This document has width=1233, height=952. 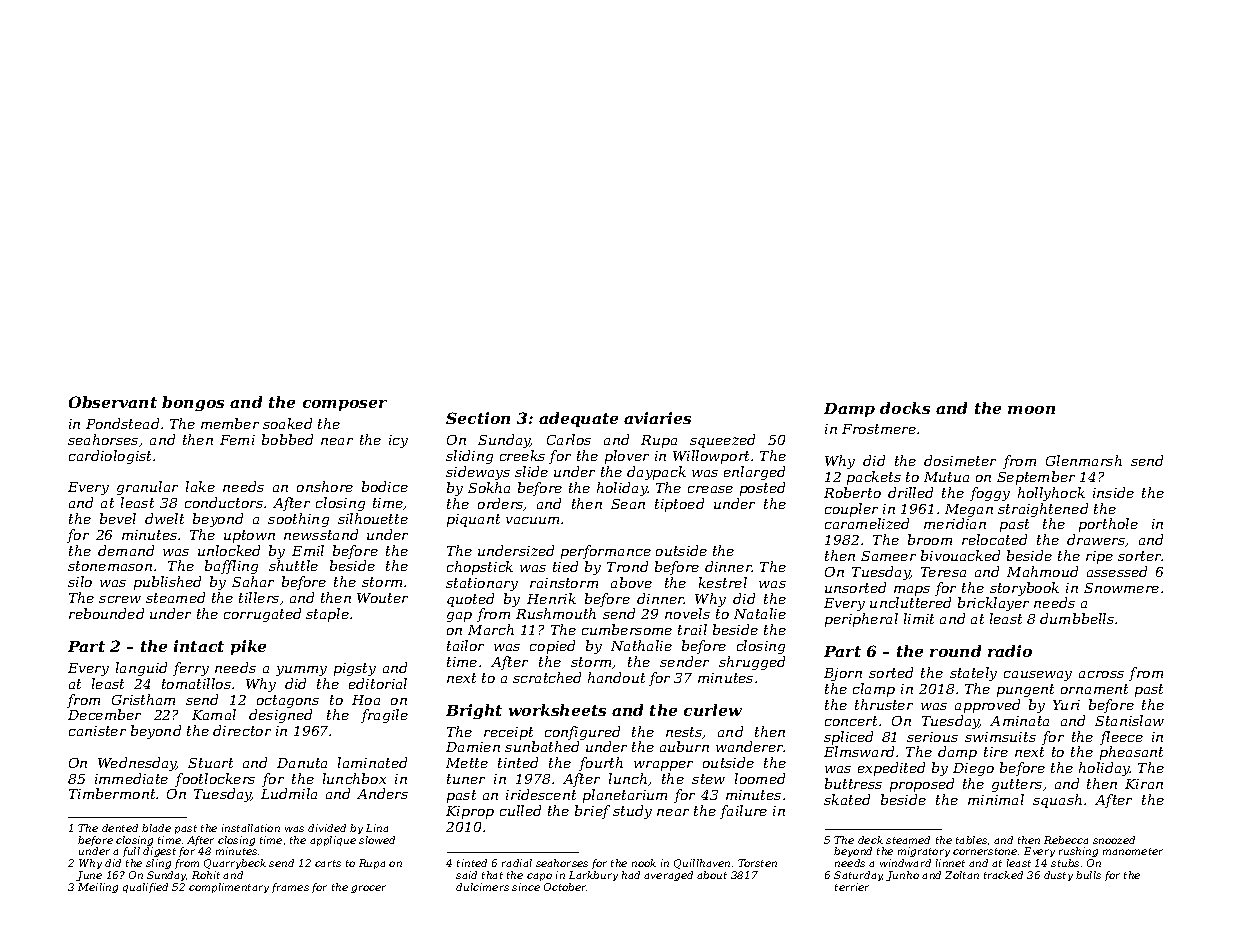 I want to click on moon, so click(x=1031, y=410).
